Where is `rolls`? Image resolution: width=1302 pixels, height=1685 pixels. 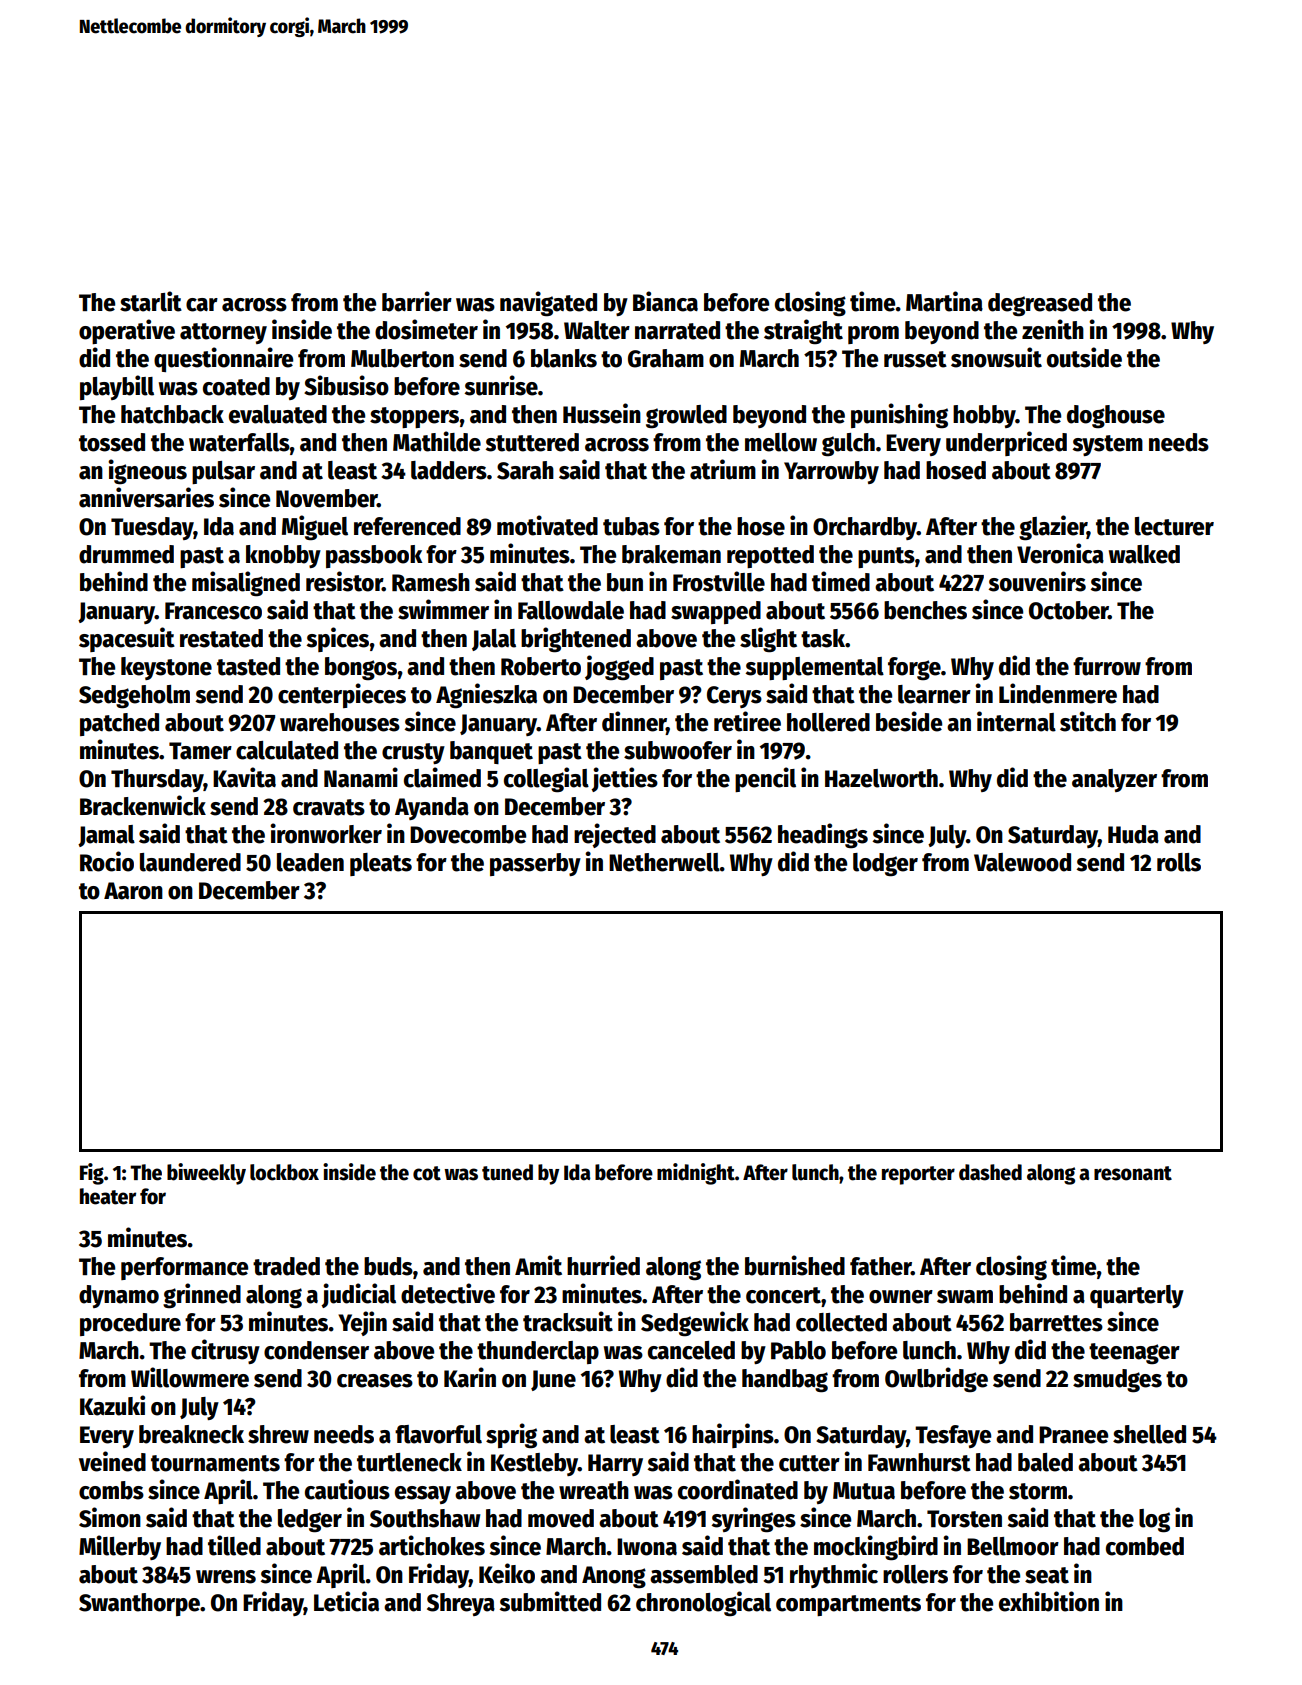
rolls is located at coordinates (1179, 862).
